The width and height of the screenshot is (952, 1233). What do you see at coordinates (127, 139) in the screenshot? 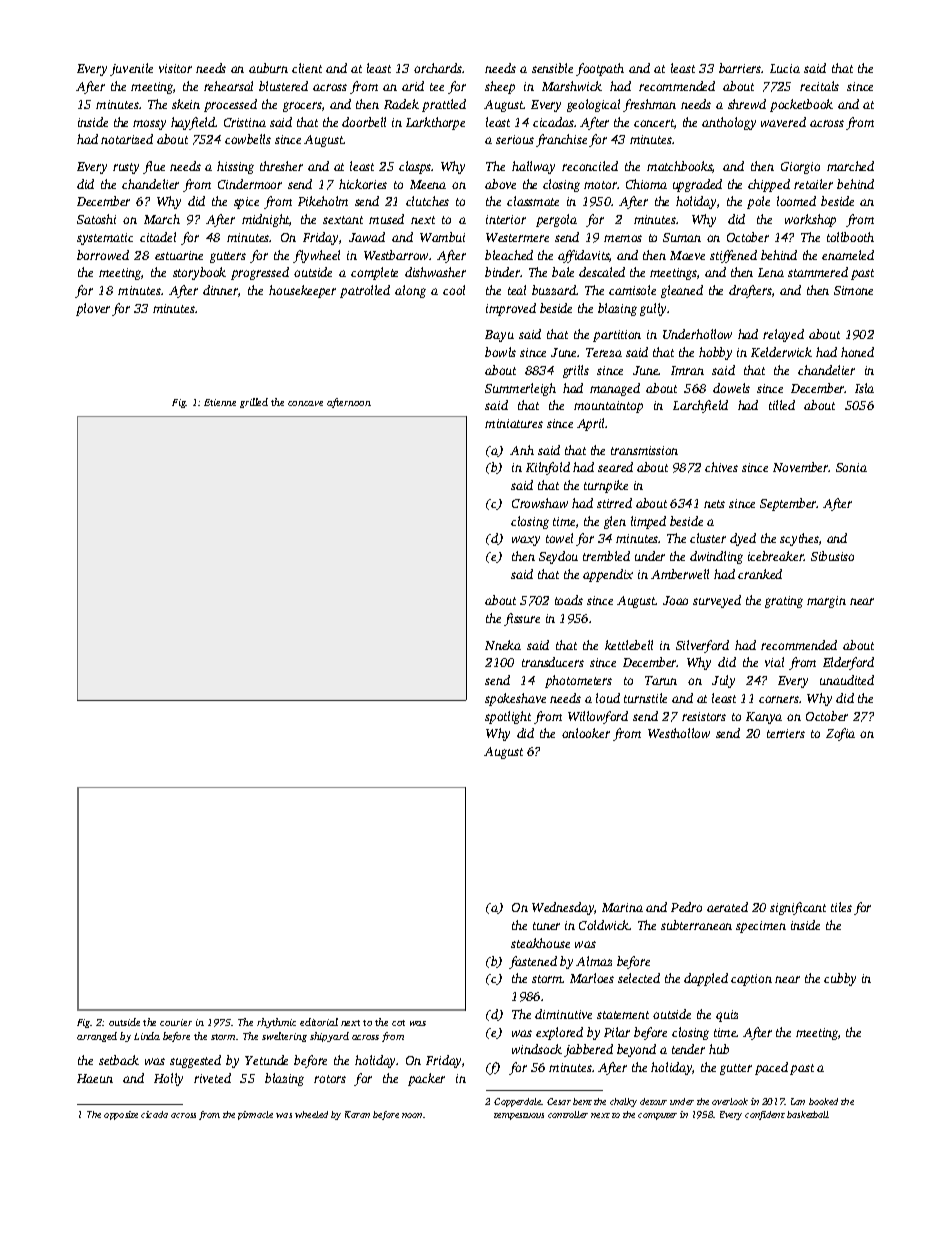
I see `notarized` at bounding box center [127, 139].
